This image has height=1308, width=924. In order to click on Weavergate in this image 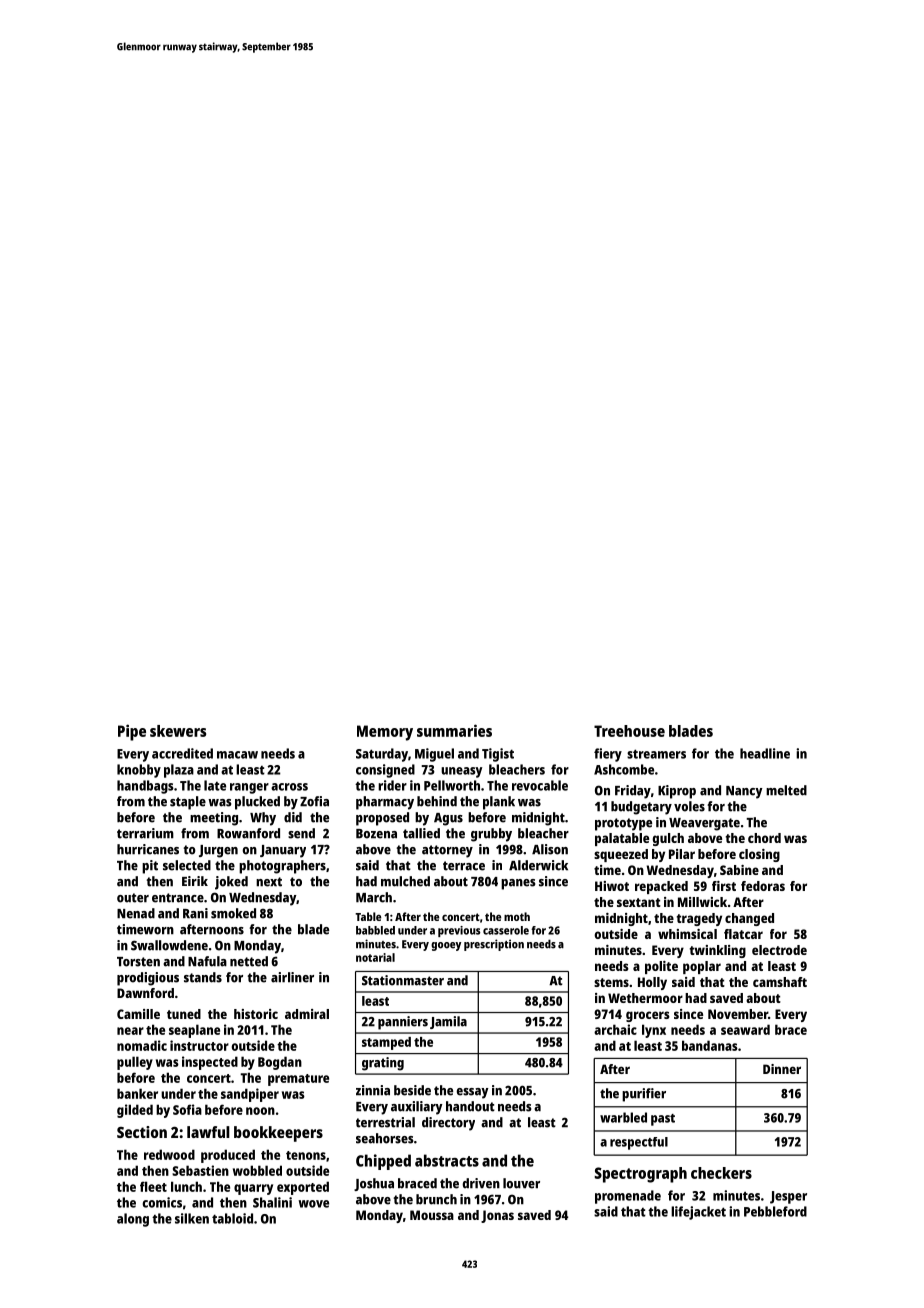, I will do `click(704, 824)`.
